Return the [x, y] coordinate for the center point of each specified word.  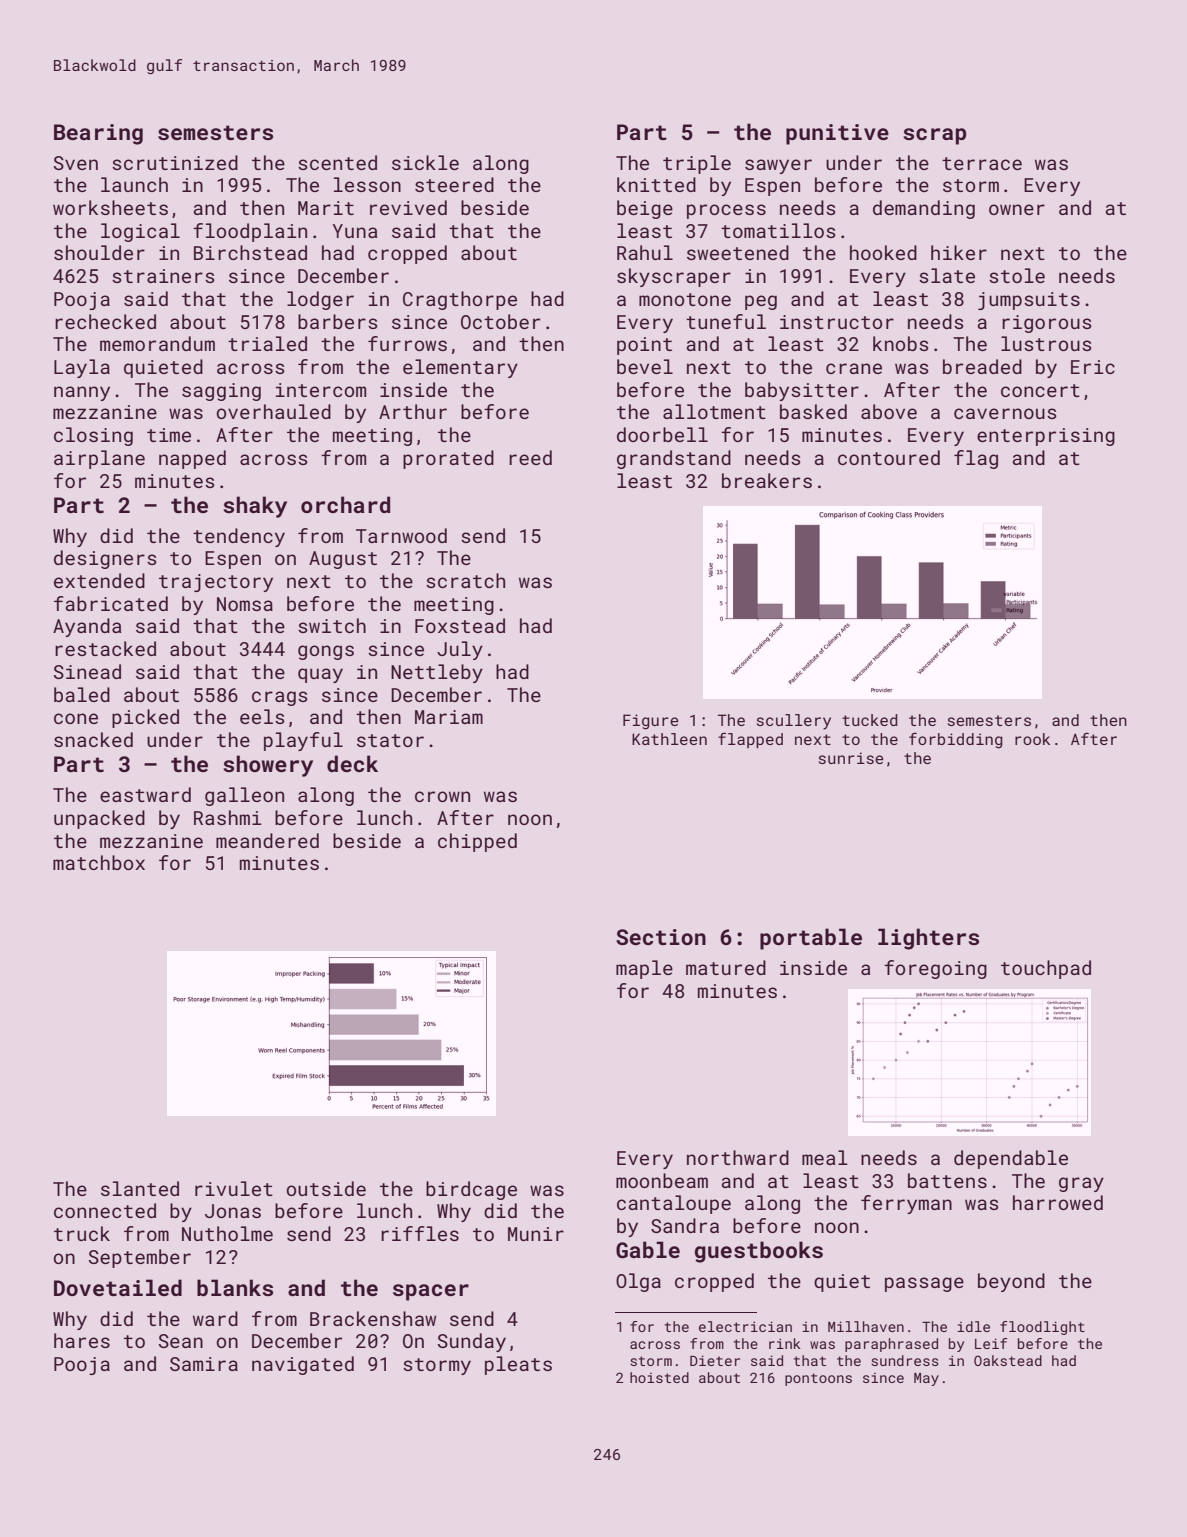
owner [1017, 209]
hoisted [659, 1377]
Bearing [98, 134]
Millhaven [866, 1326]
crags [279, 698]
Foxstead [460, 625]
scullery [794, 722]
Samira [204, 1364]
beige [645, 209]
